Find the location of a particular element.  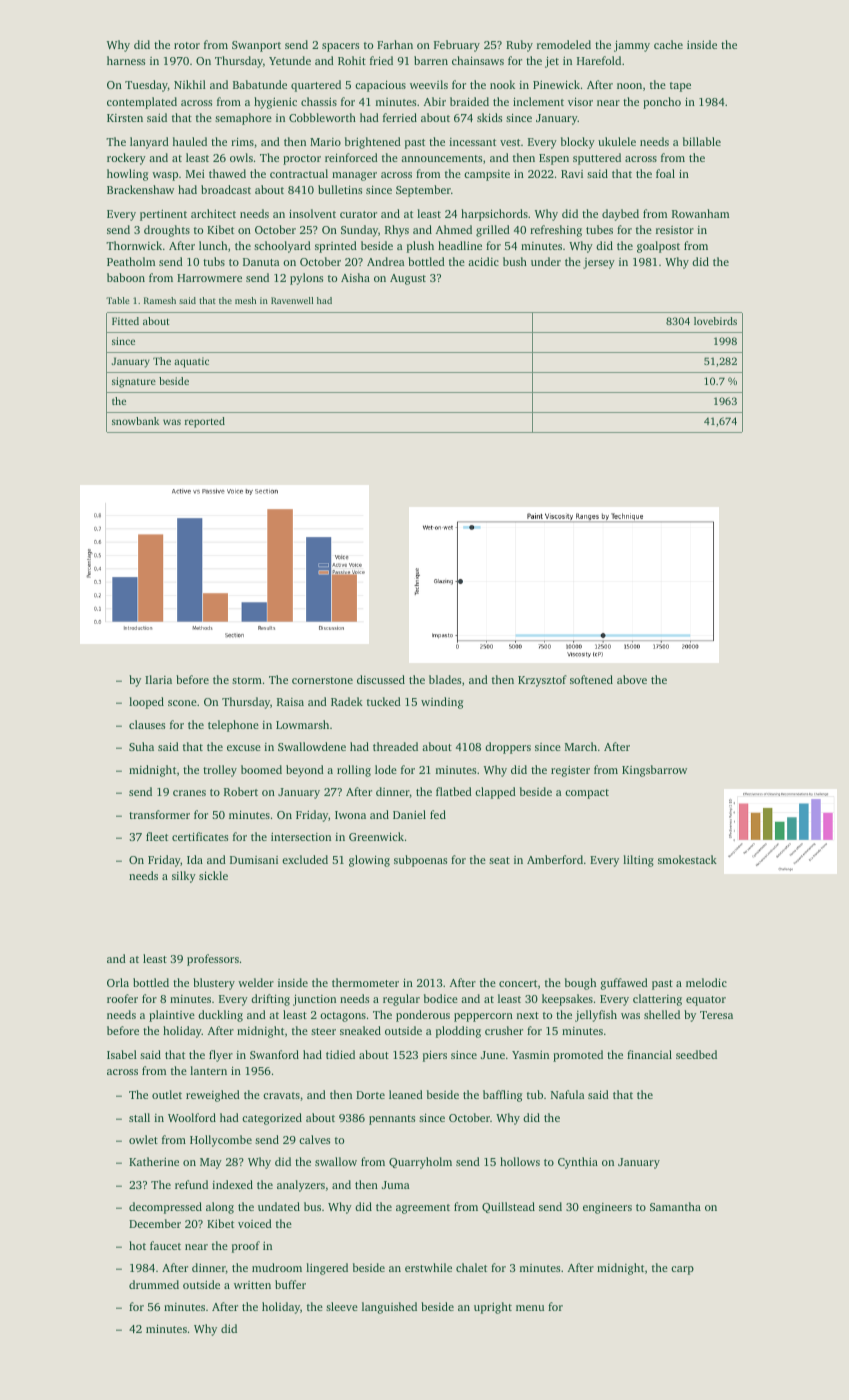

owls is located at coordinates (241, 157).
